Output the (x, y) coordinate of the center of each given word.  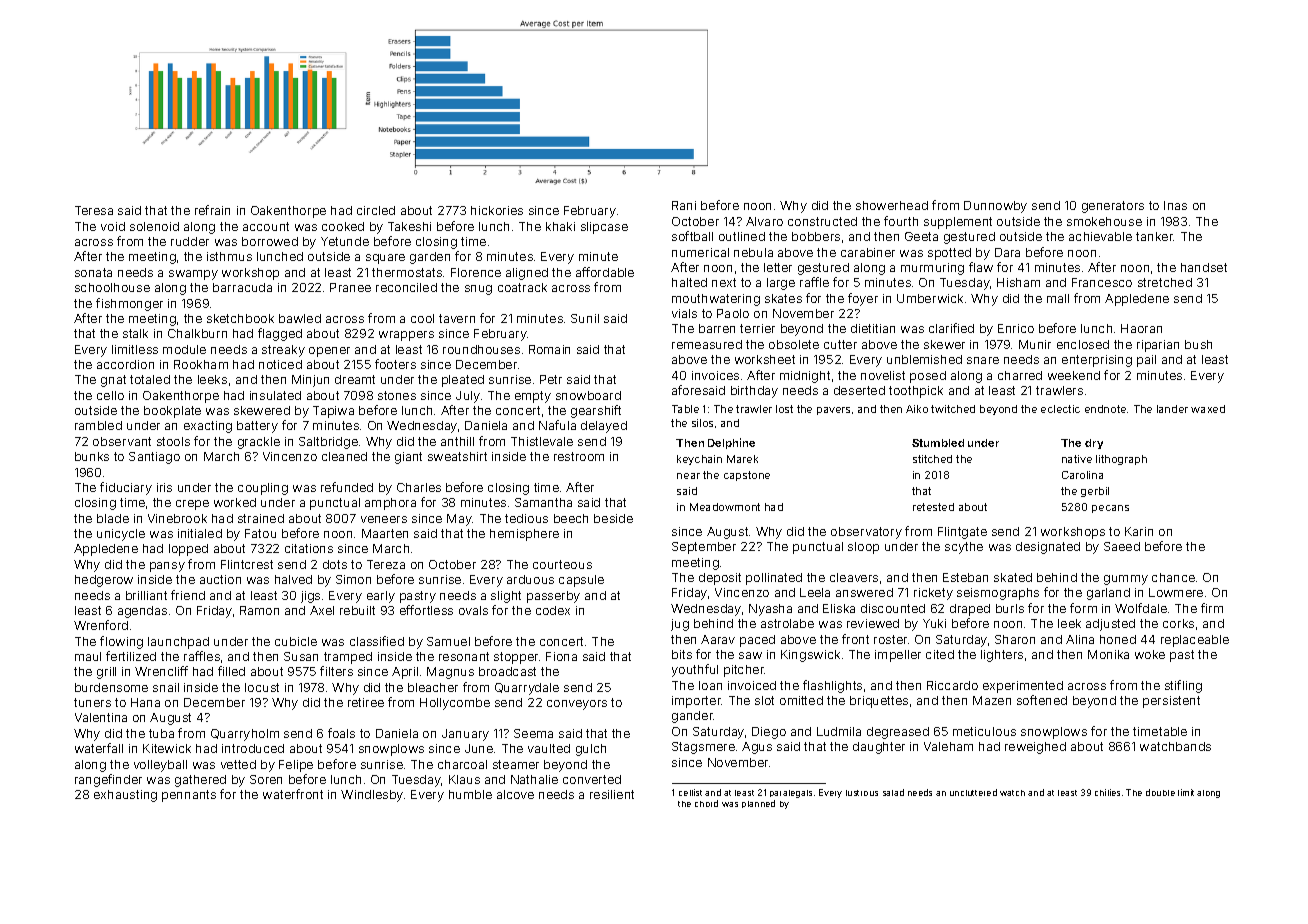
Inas (1175, 205)
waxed (1208, 409)
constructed (822, 221)
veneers (384, 519)
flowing (121, 642)
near (688, 476)
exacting (208, 427)
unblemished (924, 359)
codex (553, 610)
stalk (135, 333)
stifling (1183, 686)
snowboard (588, 395)
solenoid (154, 226)
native (1077, 459)
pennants (189, 796)
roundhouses (481, 349)
